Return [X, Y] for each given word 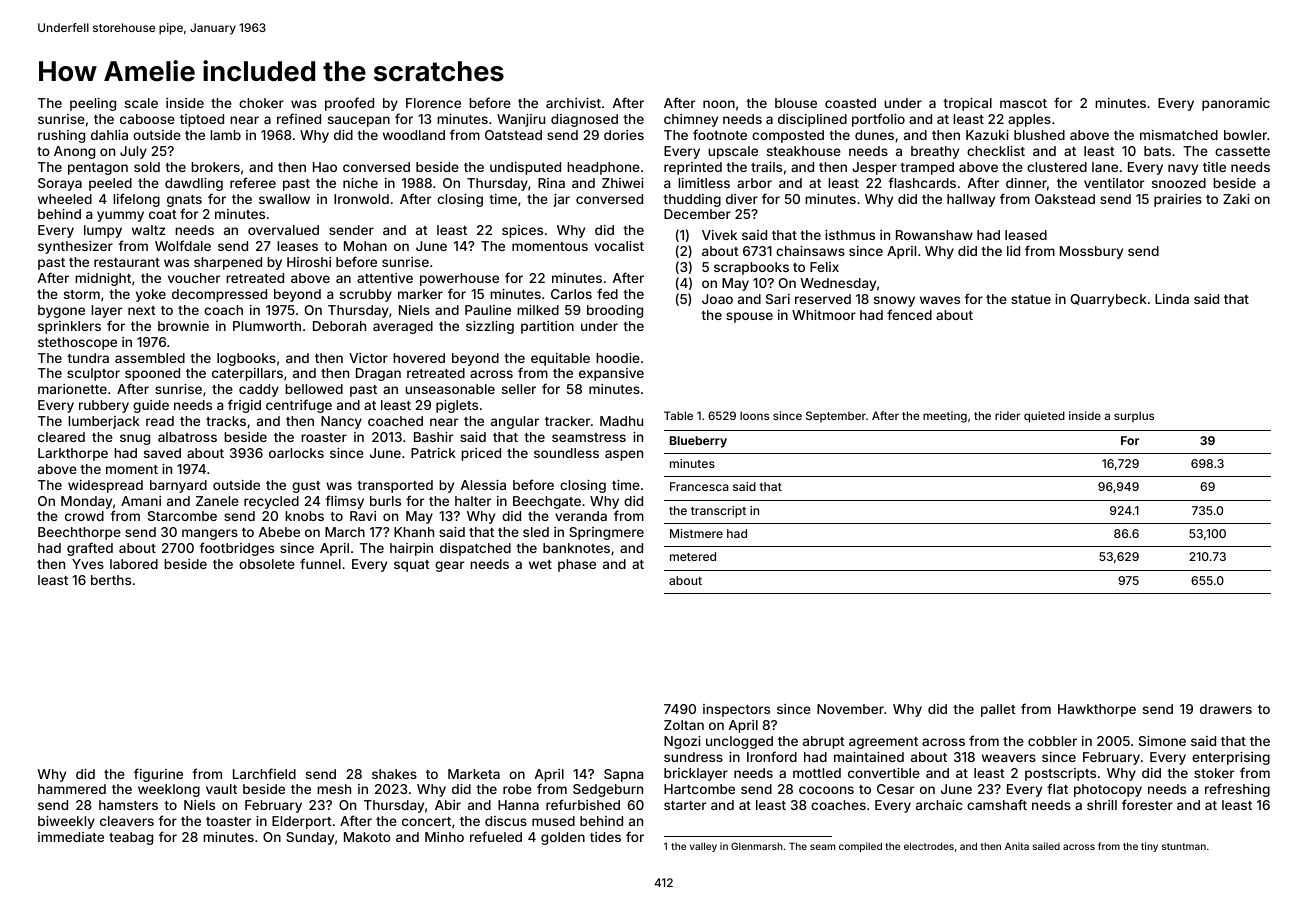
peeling [93, 104]
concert [426, 821]
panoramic [1236, 104]
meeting [945, 417]
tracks [226, 421]
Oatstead [513, 135]
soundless [566, 453]
